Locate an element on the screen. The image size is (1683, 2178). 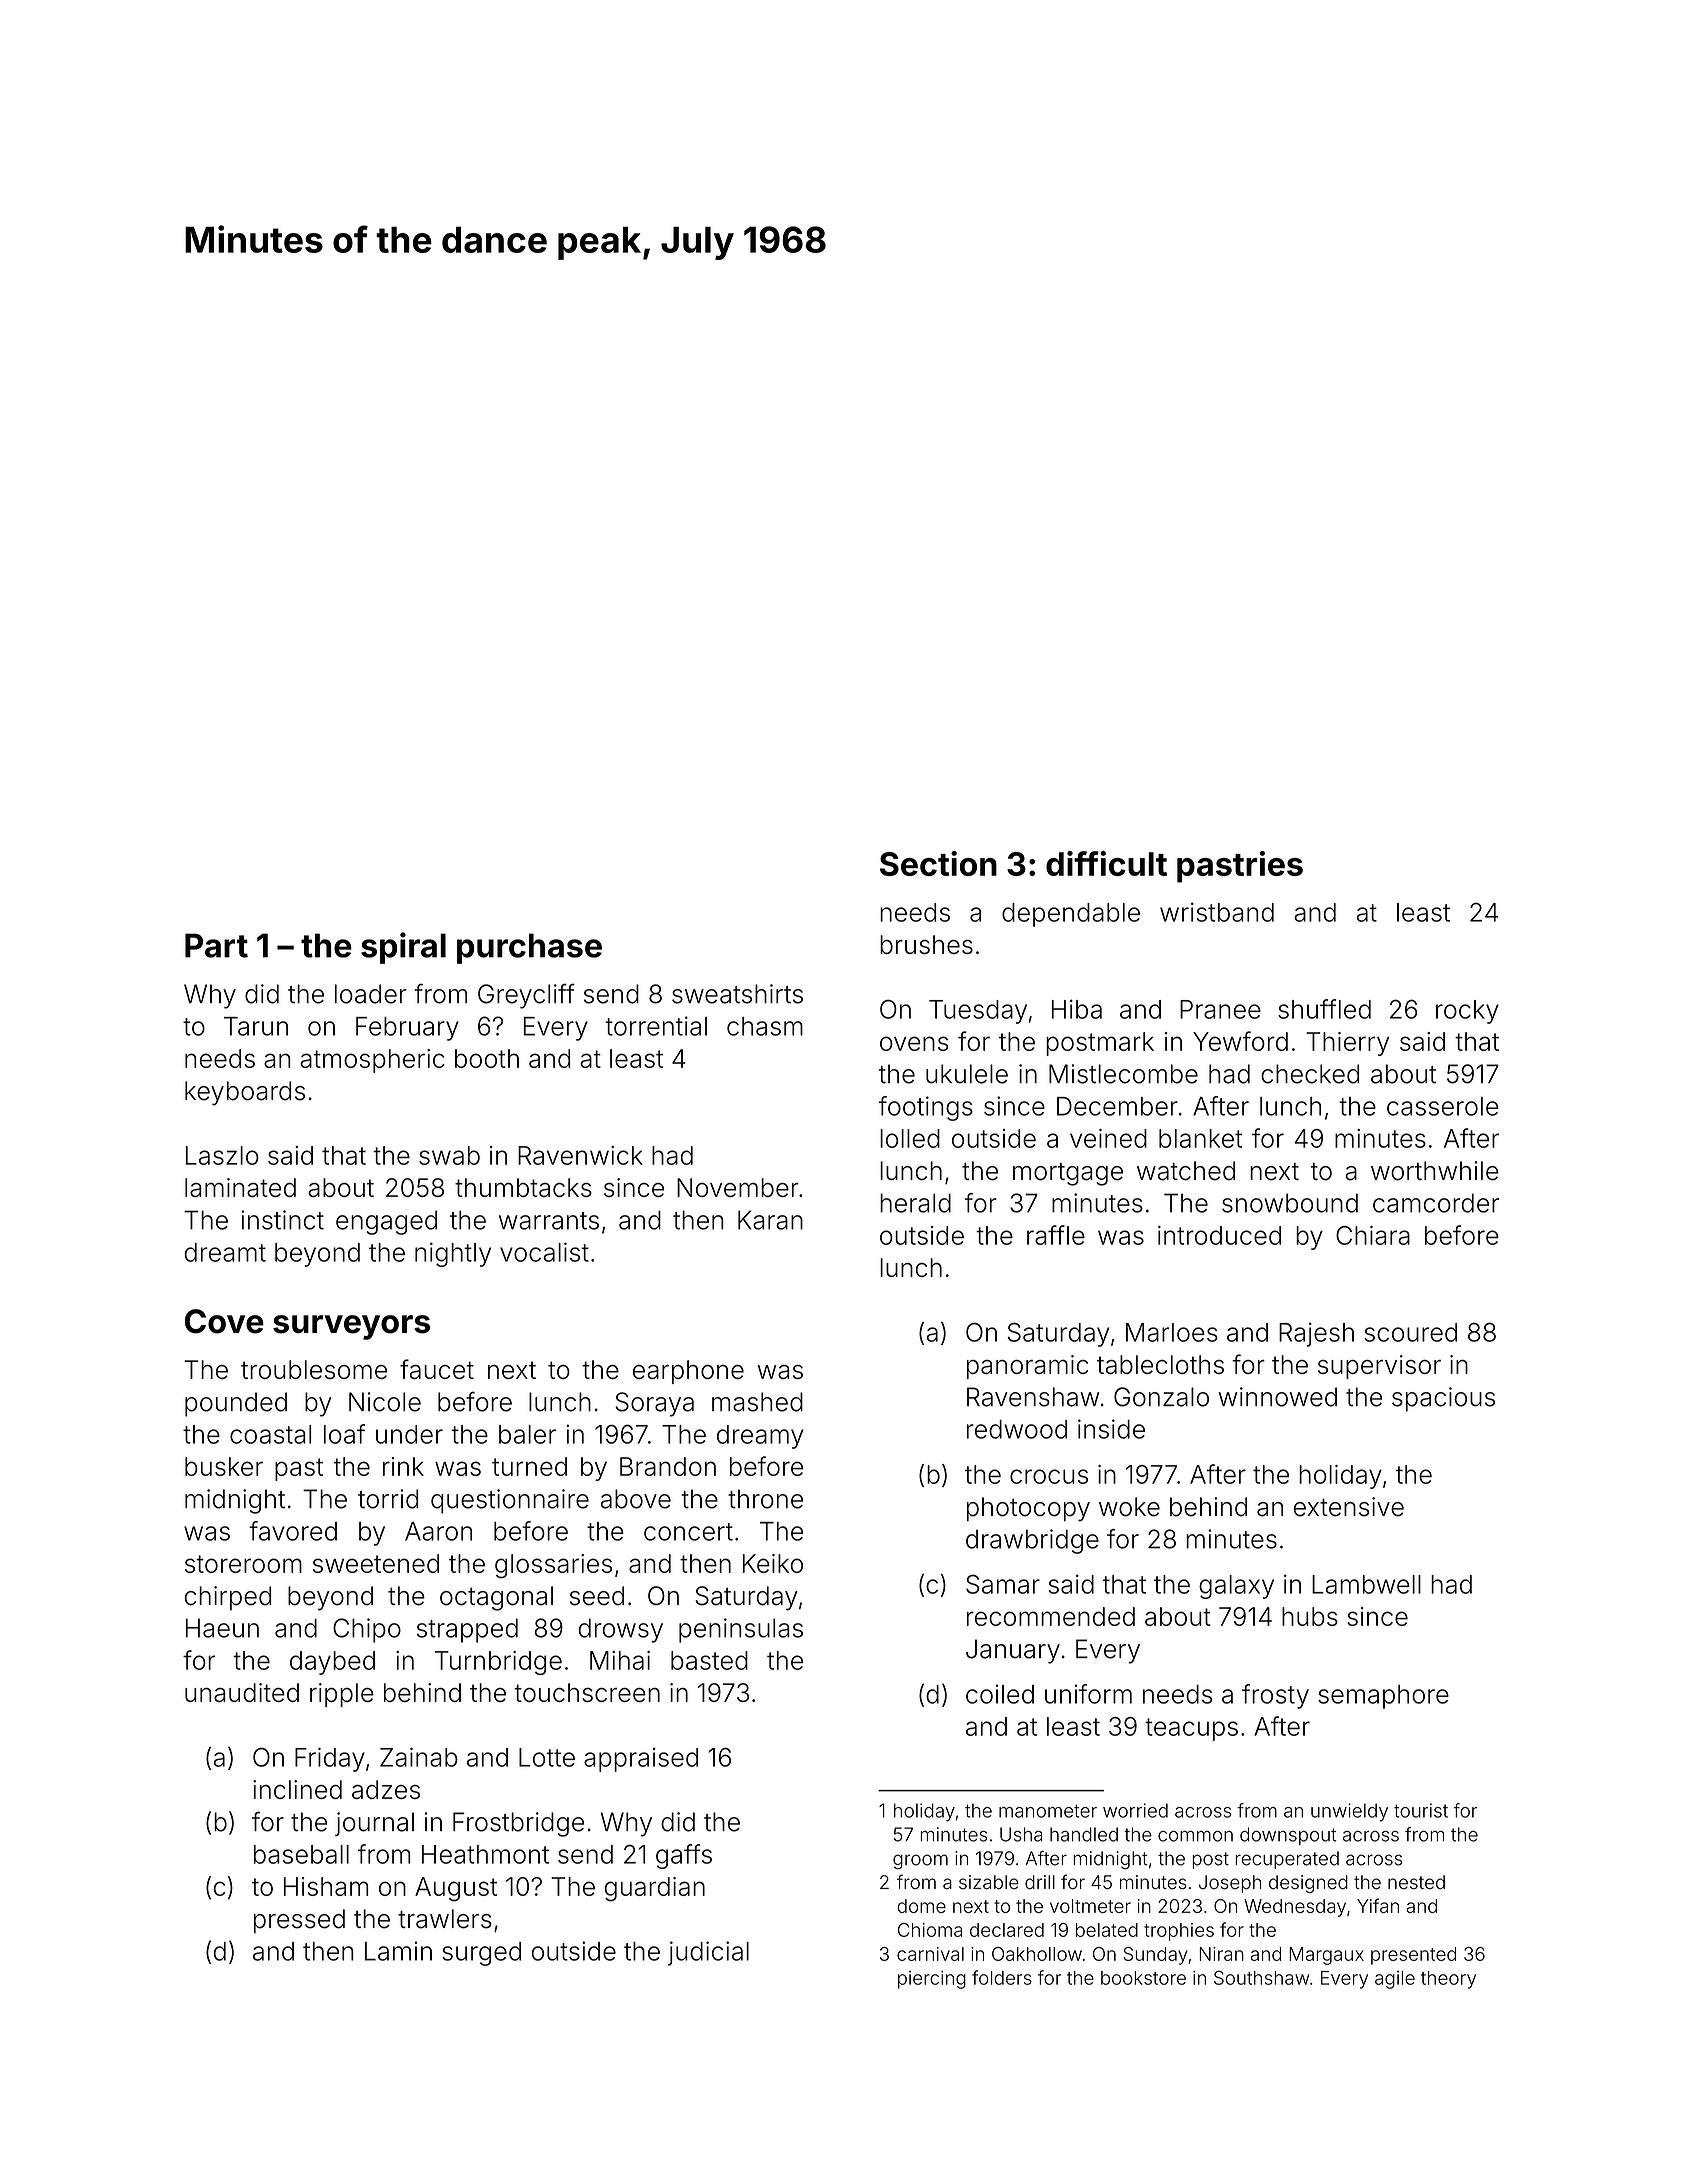
Tarun is located at coordinates (256, 1026).
